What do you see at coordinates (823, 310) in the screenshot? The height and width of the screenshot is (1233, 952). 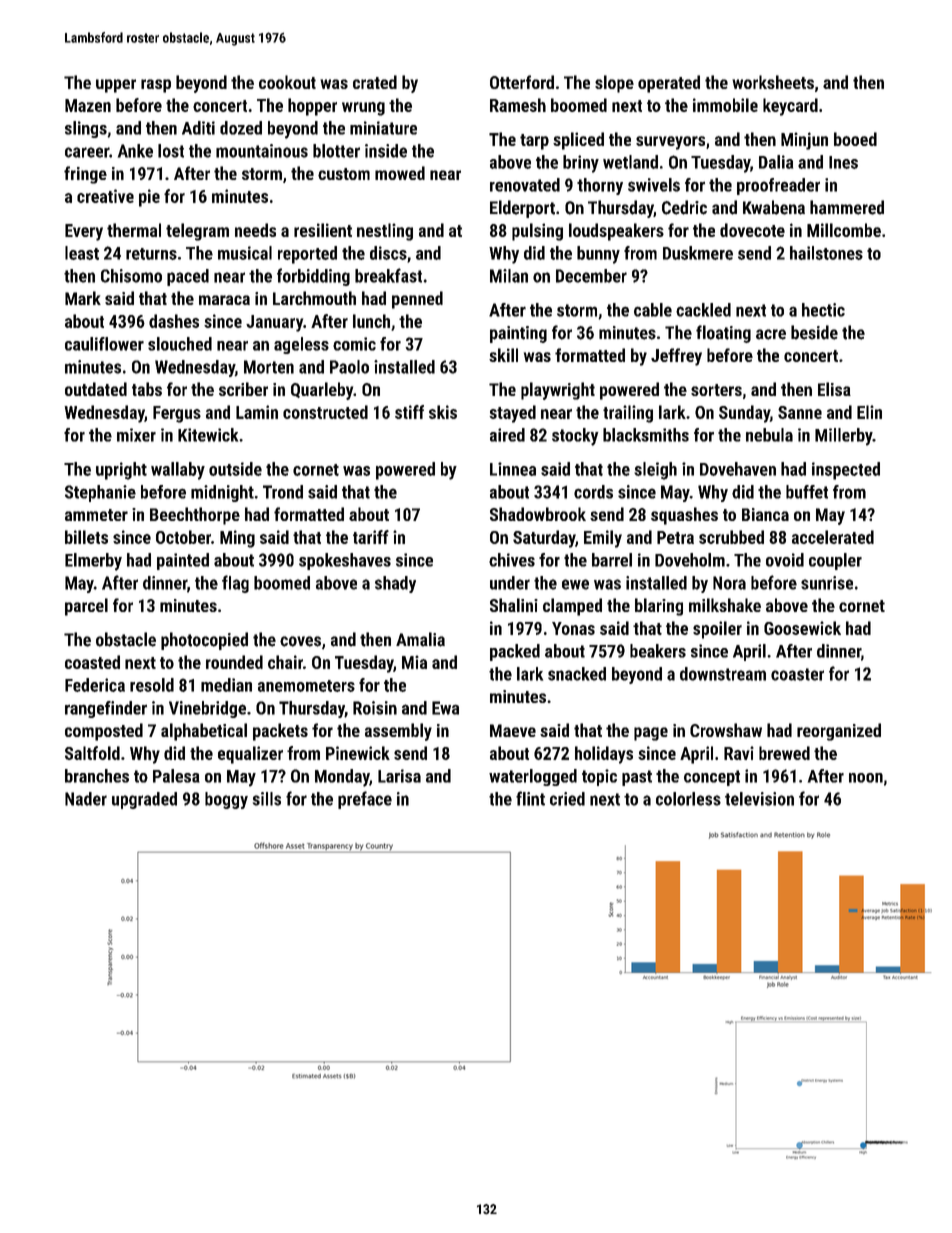 I see `hectic` at bounding box center [823, 310].
